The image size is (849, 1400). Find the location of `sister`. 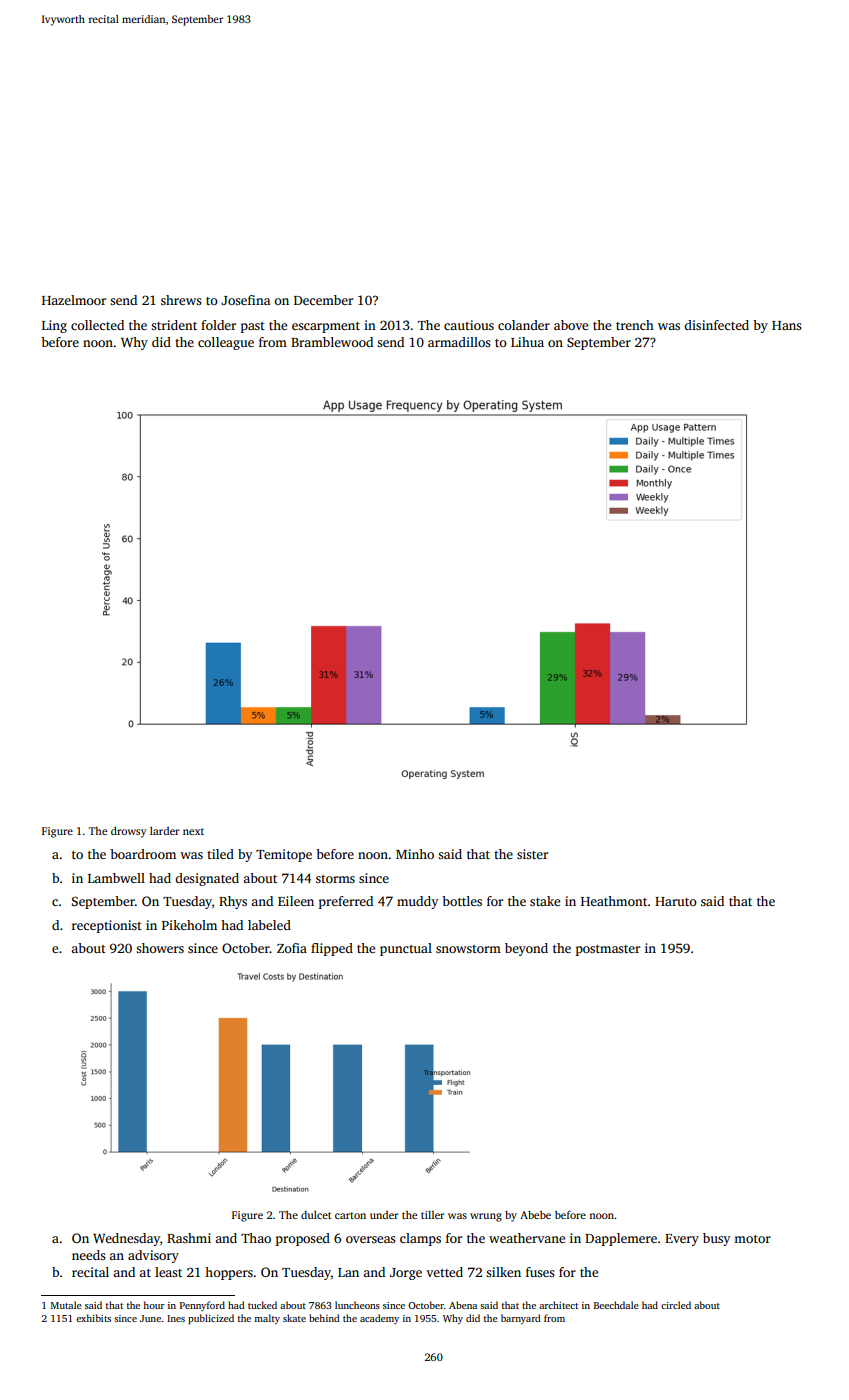

sister is located at coordinates (532, 854).
